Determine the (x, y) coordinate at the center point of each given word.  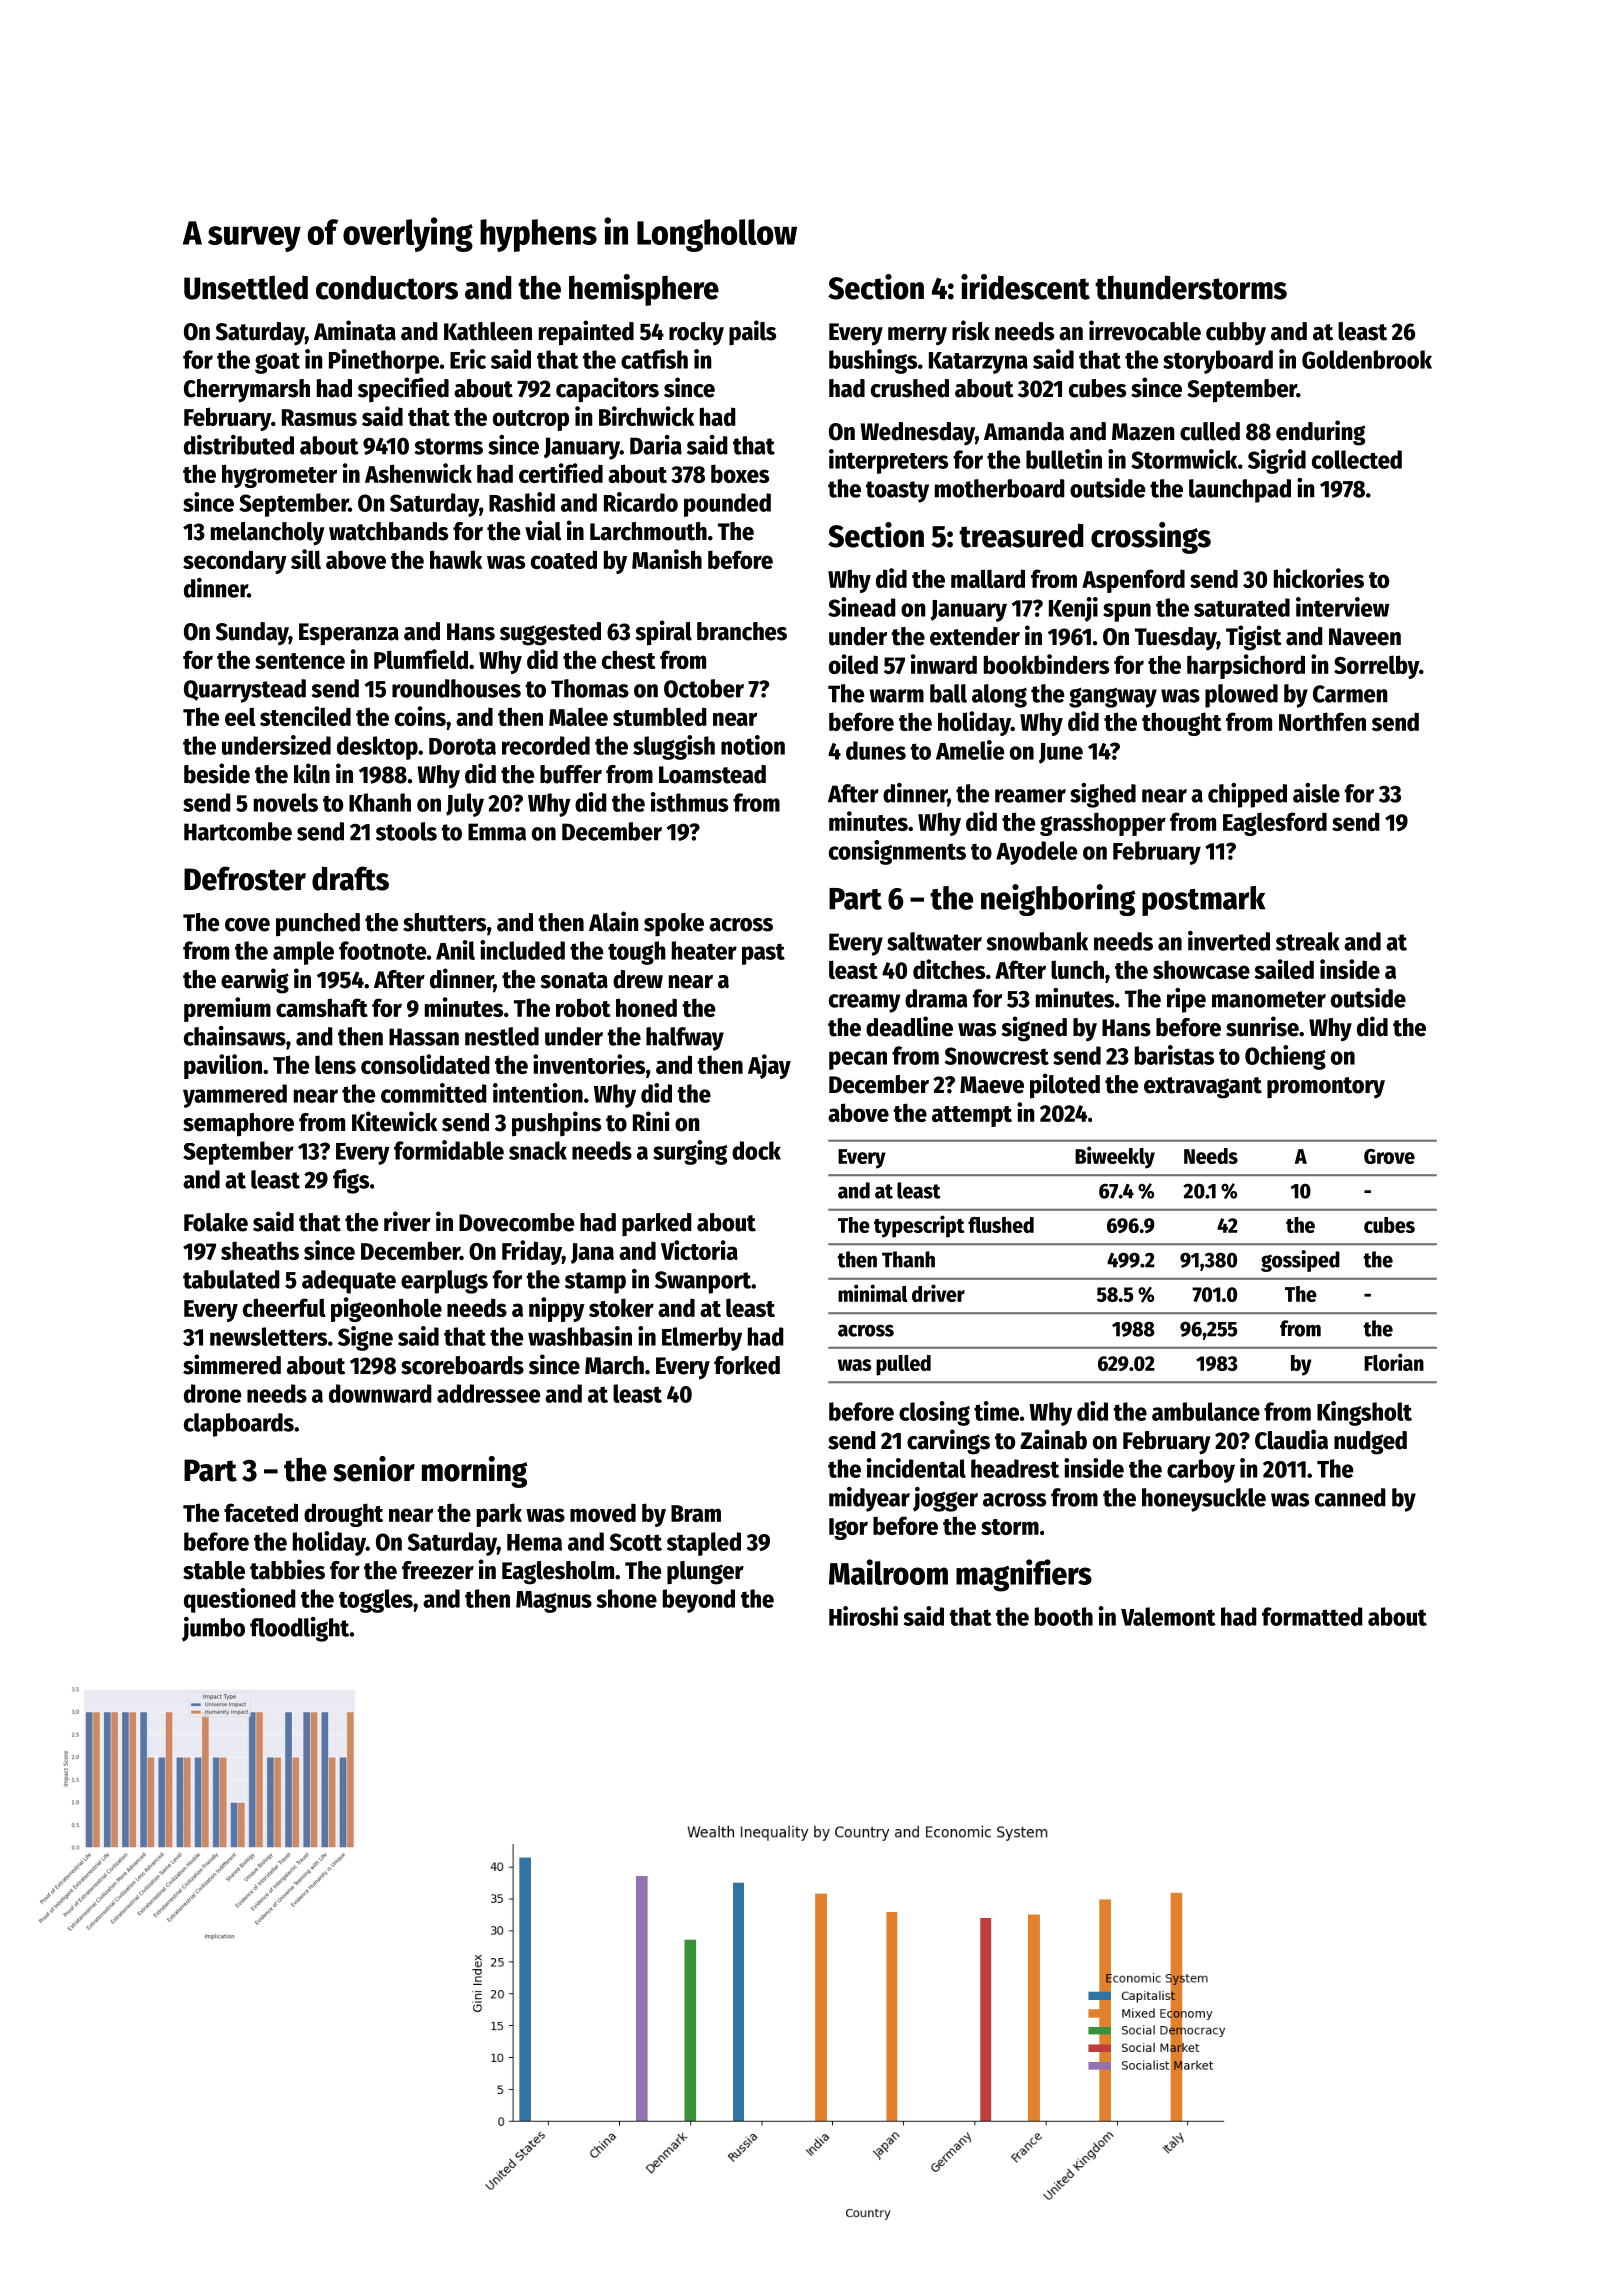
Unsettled (246, 287)
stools (406, 831)
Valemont (1168, 1616)
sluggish (674, 747)
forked (747, 1365)
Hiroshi (863, 1616)
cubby (1236, 333)
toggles (376, 1601)
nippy (557, 1309)
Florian (1394, 1362)
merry (917, 336)
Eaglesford (1275, 824)
